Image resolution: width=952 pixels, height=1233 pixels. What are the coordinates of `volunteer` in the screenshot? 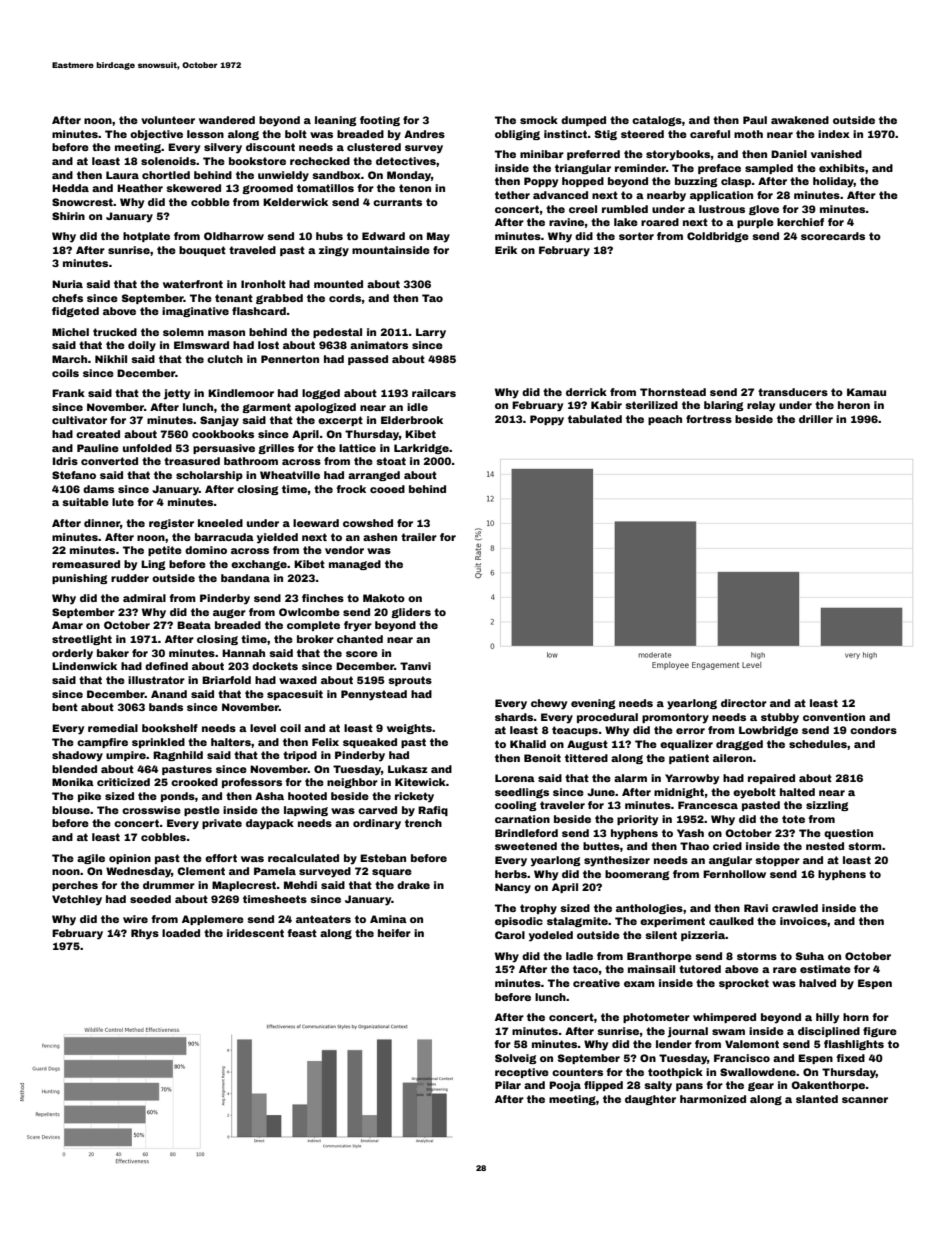 It's located at (168, 120).
